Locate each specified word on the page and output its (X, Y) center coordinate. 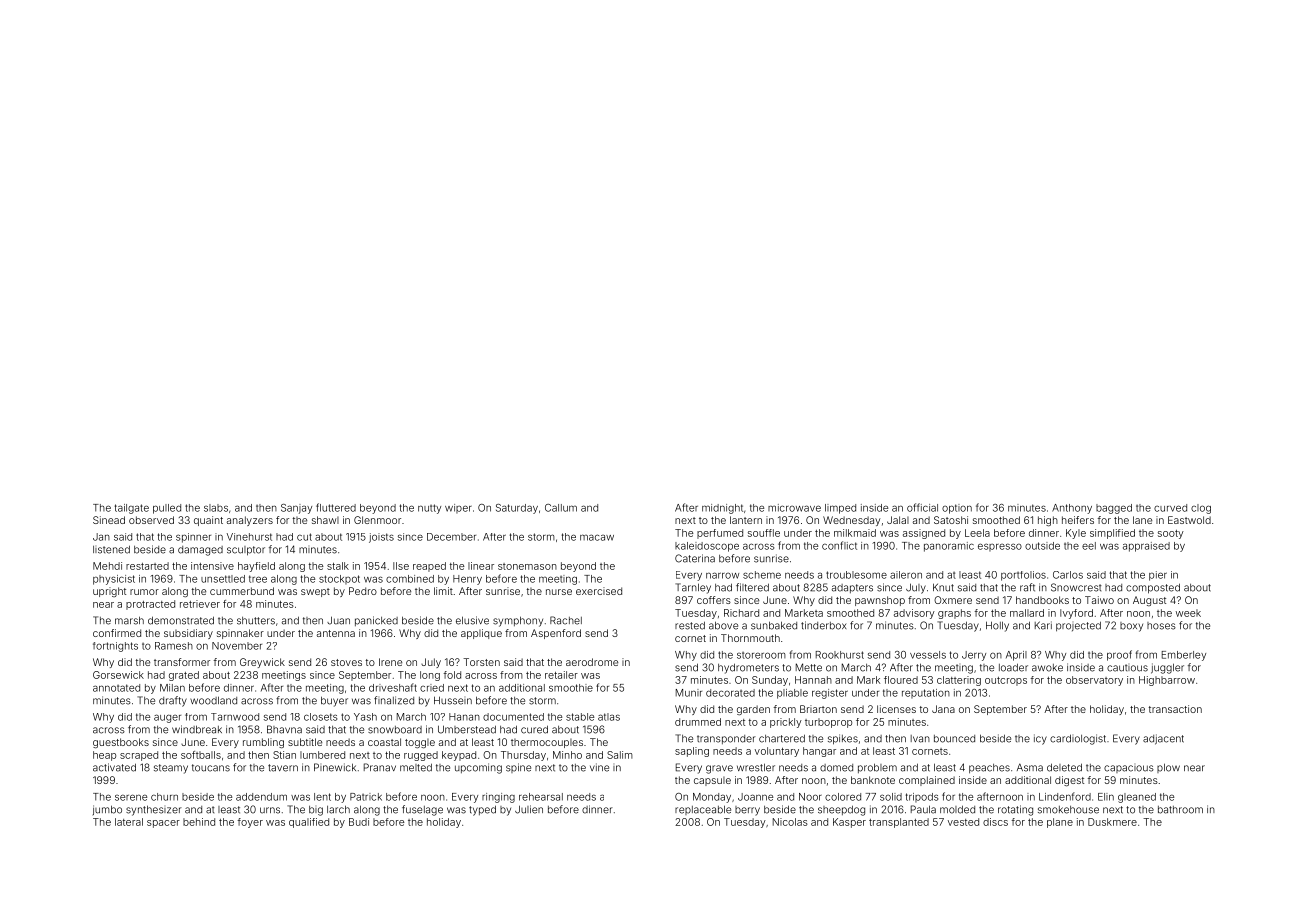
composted (1153, 588)
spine (518, 768)
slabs (216, 508)
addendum (261, 797)
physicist (114, 580)
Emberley (1184, 656)
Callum (561, 508)
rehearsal (541, 797)
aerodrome (592, 662)
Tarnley (693, 588)
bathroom (1180, 810)
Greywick (262, 663)
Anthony (1072, 509)
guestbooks (121, 743)
